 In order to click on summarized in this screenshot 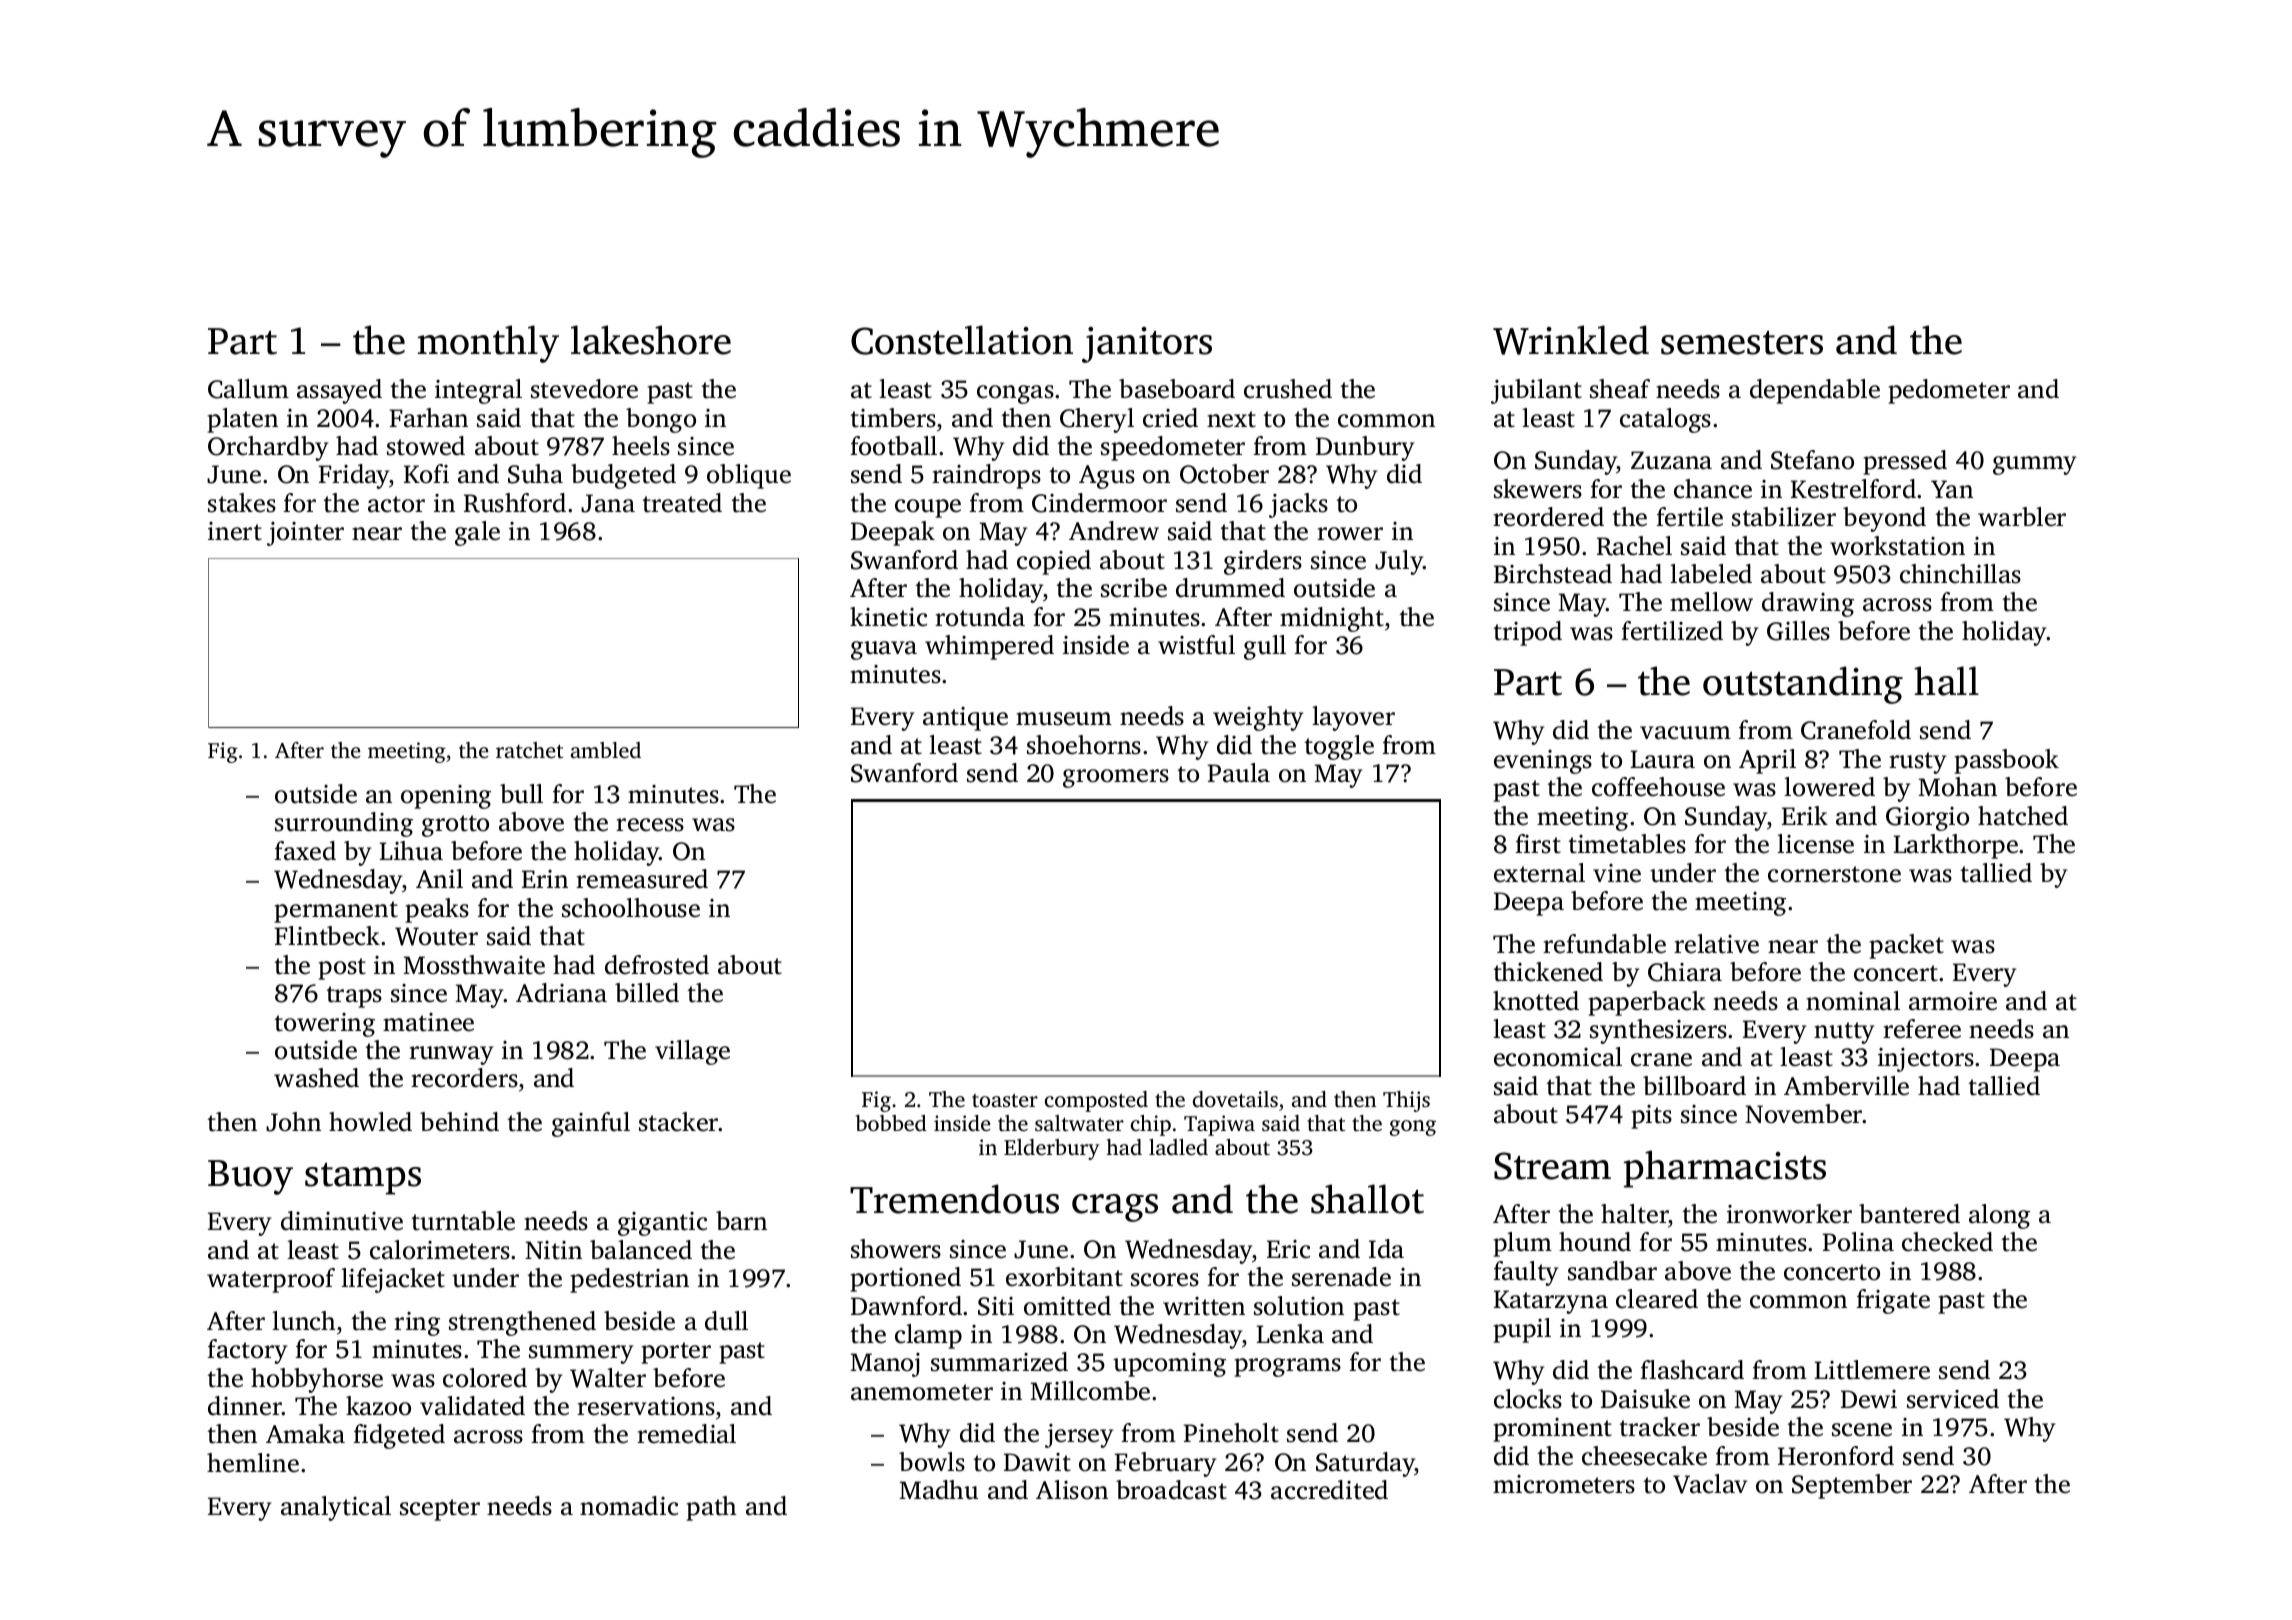, I will do `click(999, 1362)`.
